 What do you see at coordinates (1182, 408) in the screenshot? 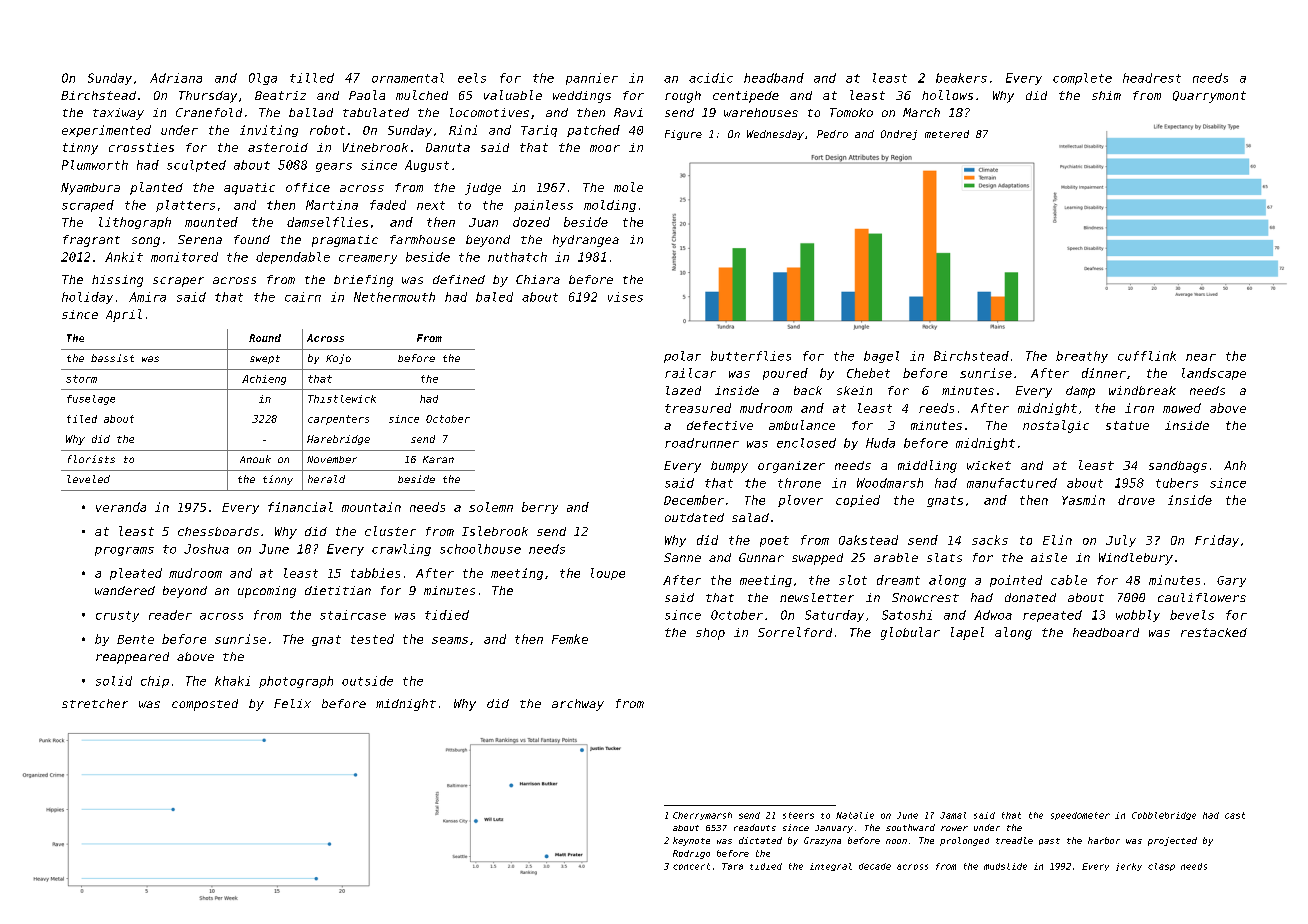
I see `mowed` at bounding box center [1182, 408].
